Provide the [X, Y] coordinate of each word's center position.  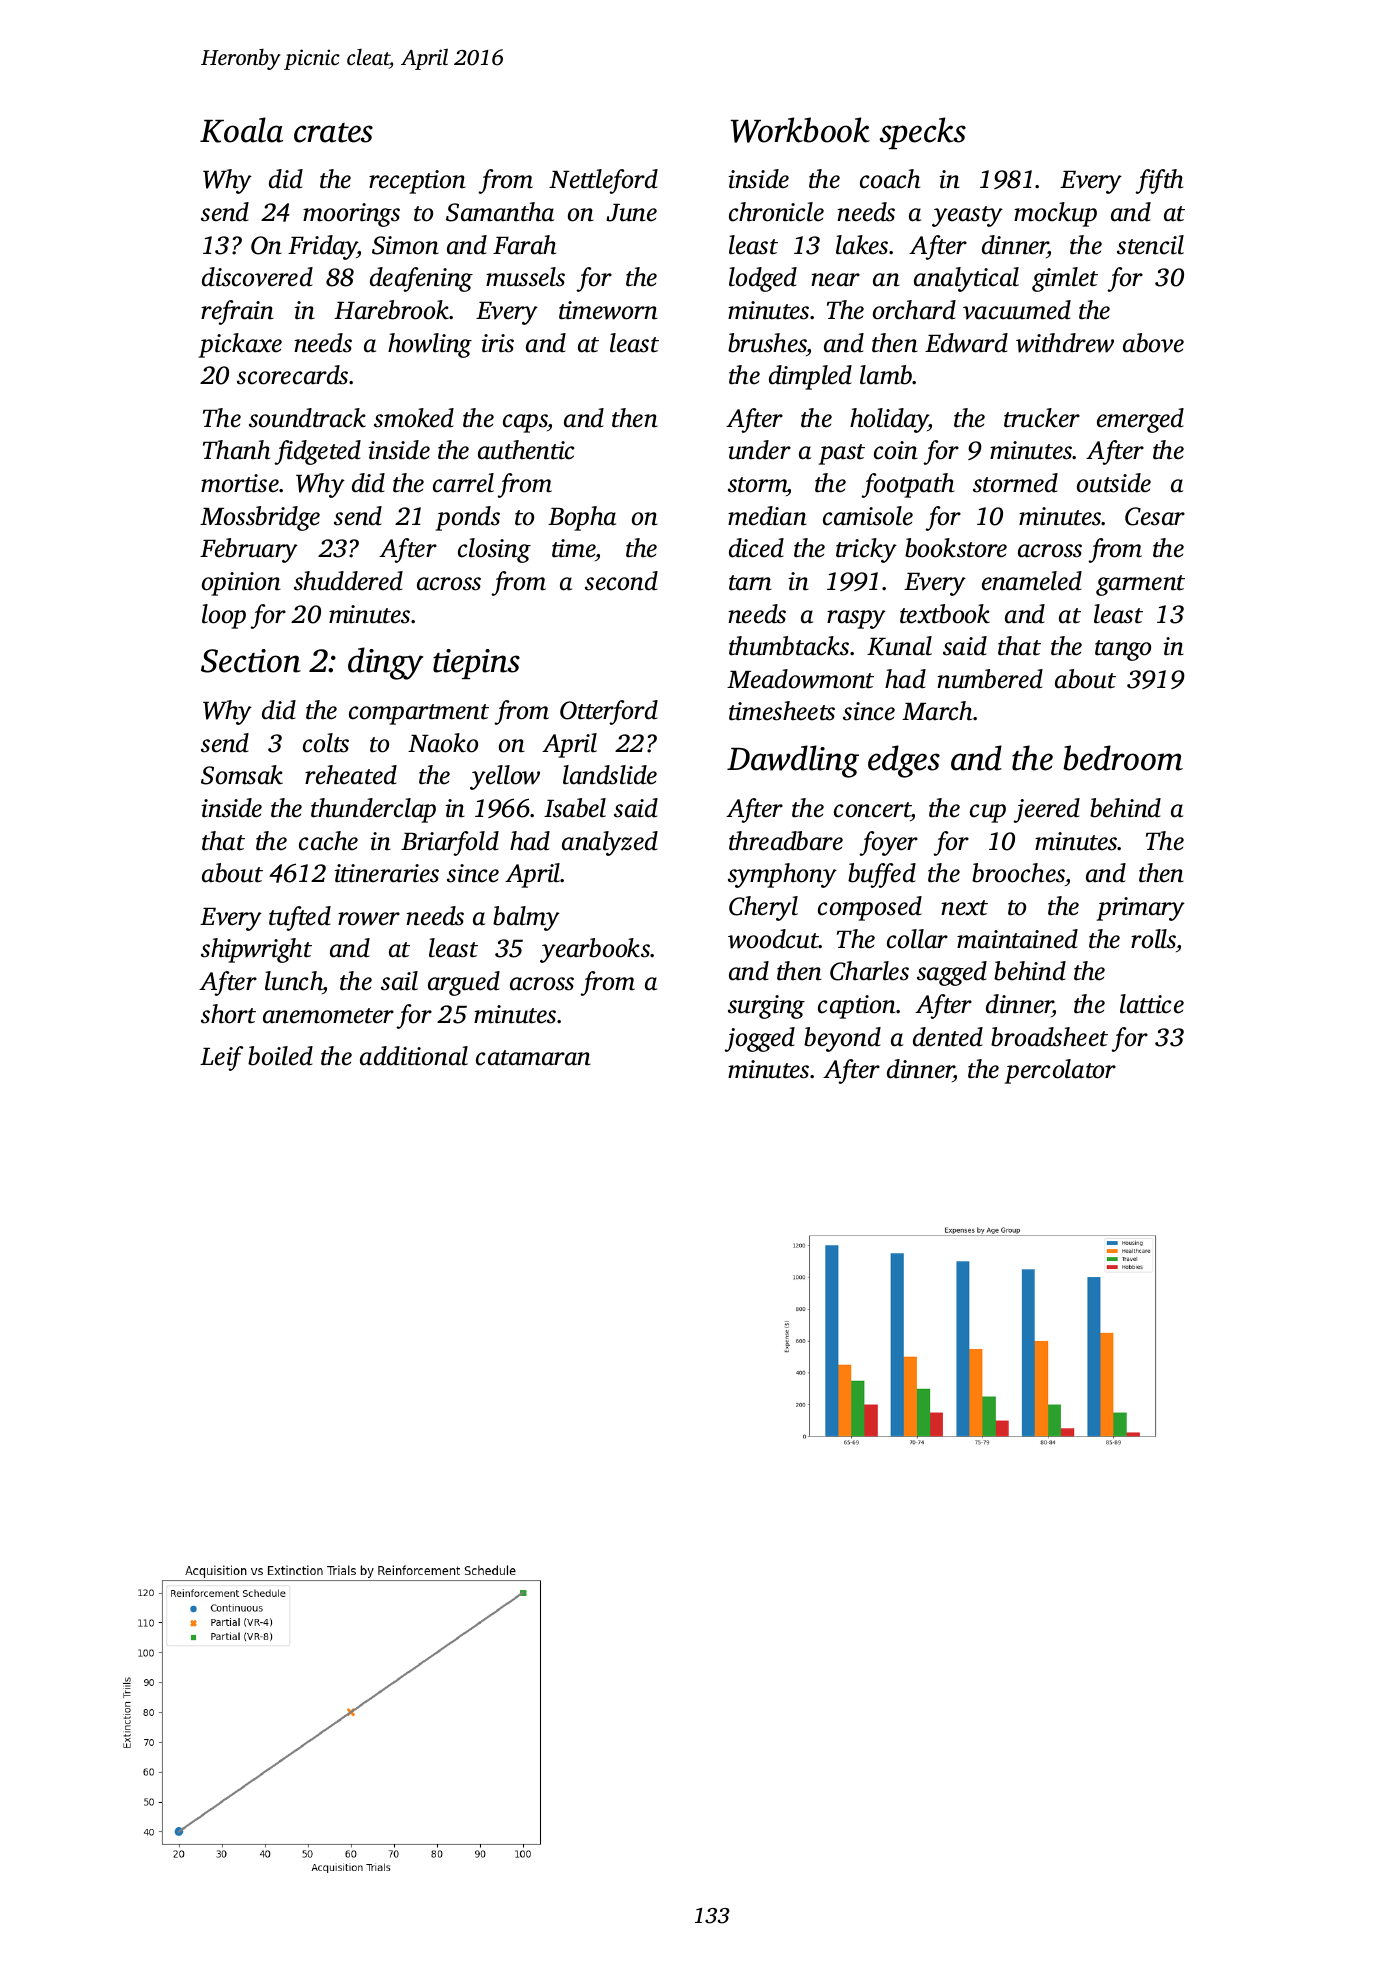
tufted [300, 918]
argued [464, 983]
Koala [241, 130]
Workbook [800, 130]
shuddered [348, 581]
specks [923, 133]
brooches [1018, 873]
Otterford [609, 712]
